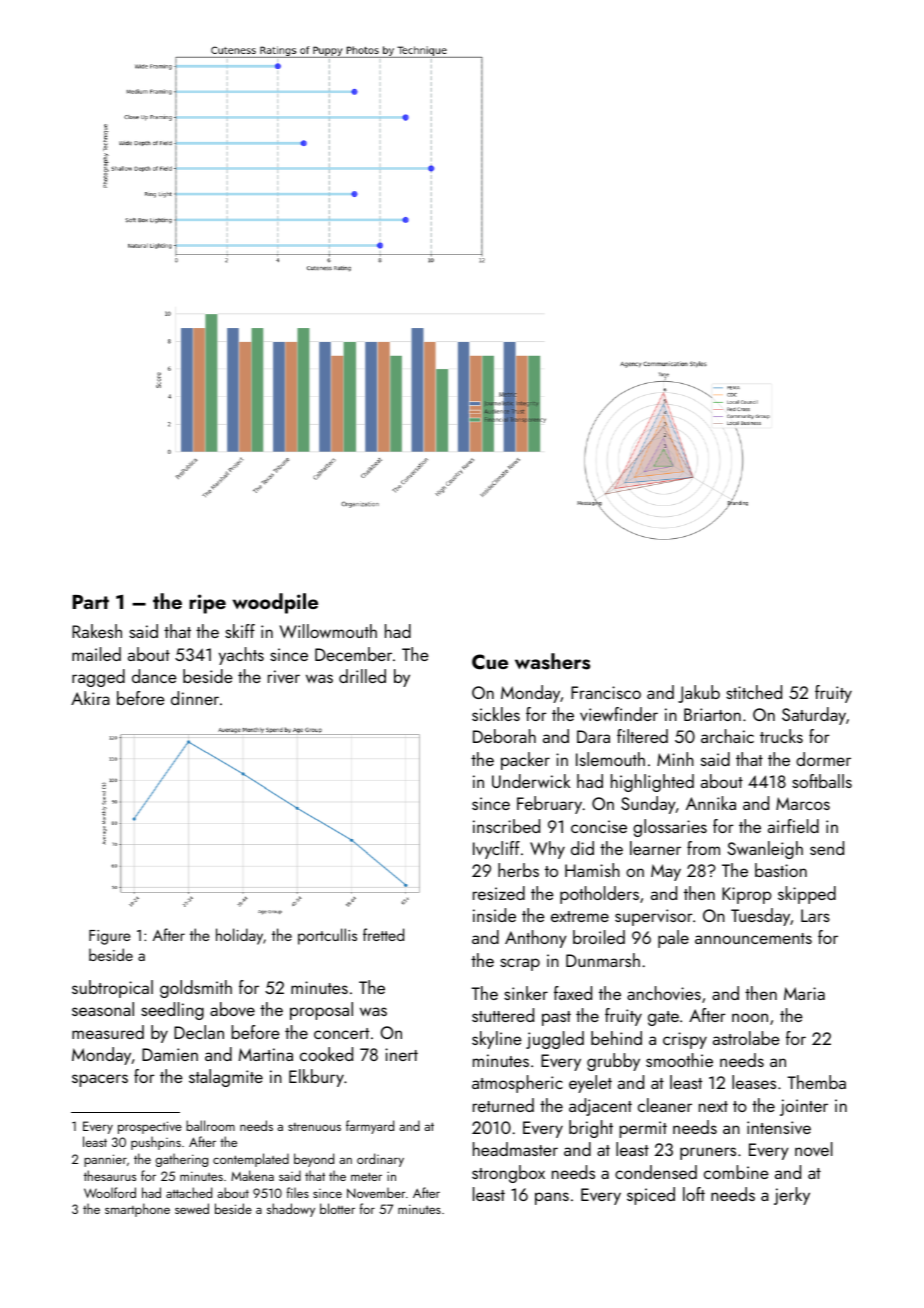 The image size is (924, 1308). What do you see at coordinates (366, 1176) in the document?
I see `meter` at bounding box center [366, 1176].
